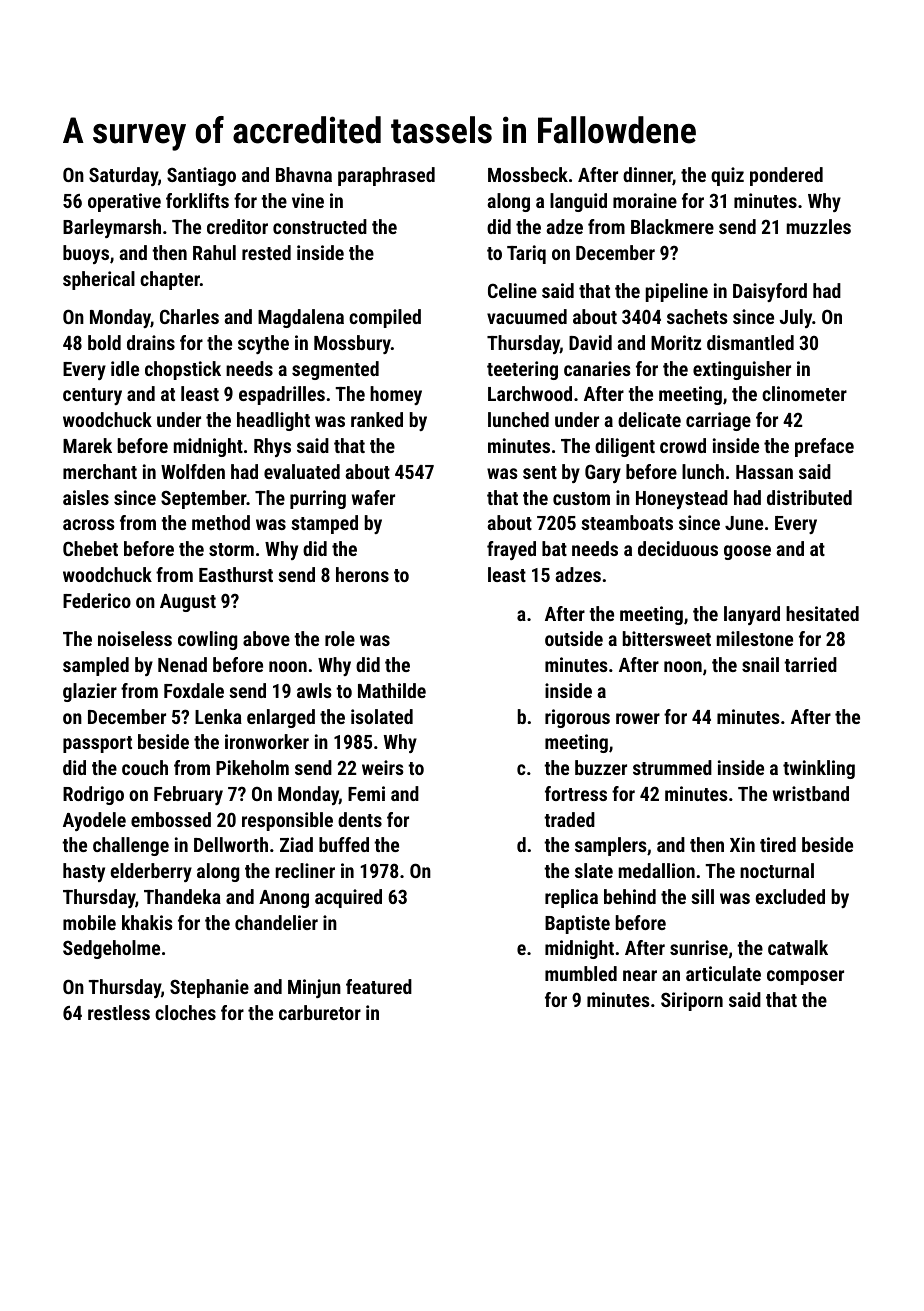 This page has height=1311, width=924. Describe the element at coordinates (810, 664) in the page. I see `tarried` at that location.
